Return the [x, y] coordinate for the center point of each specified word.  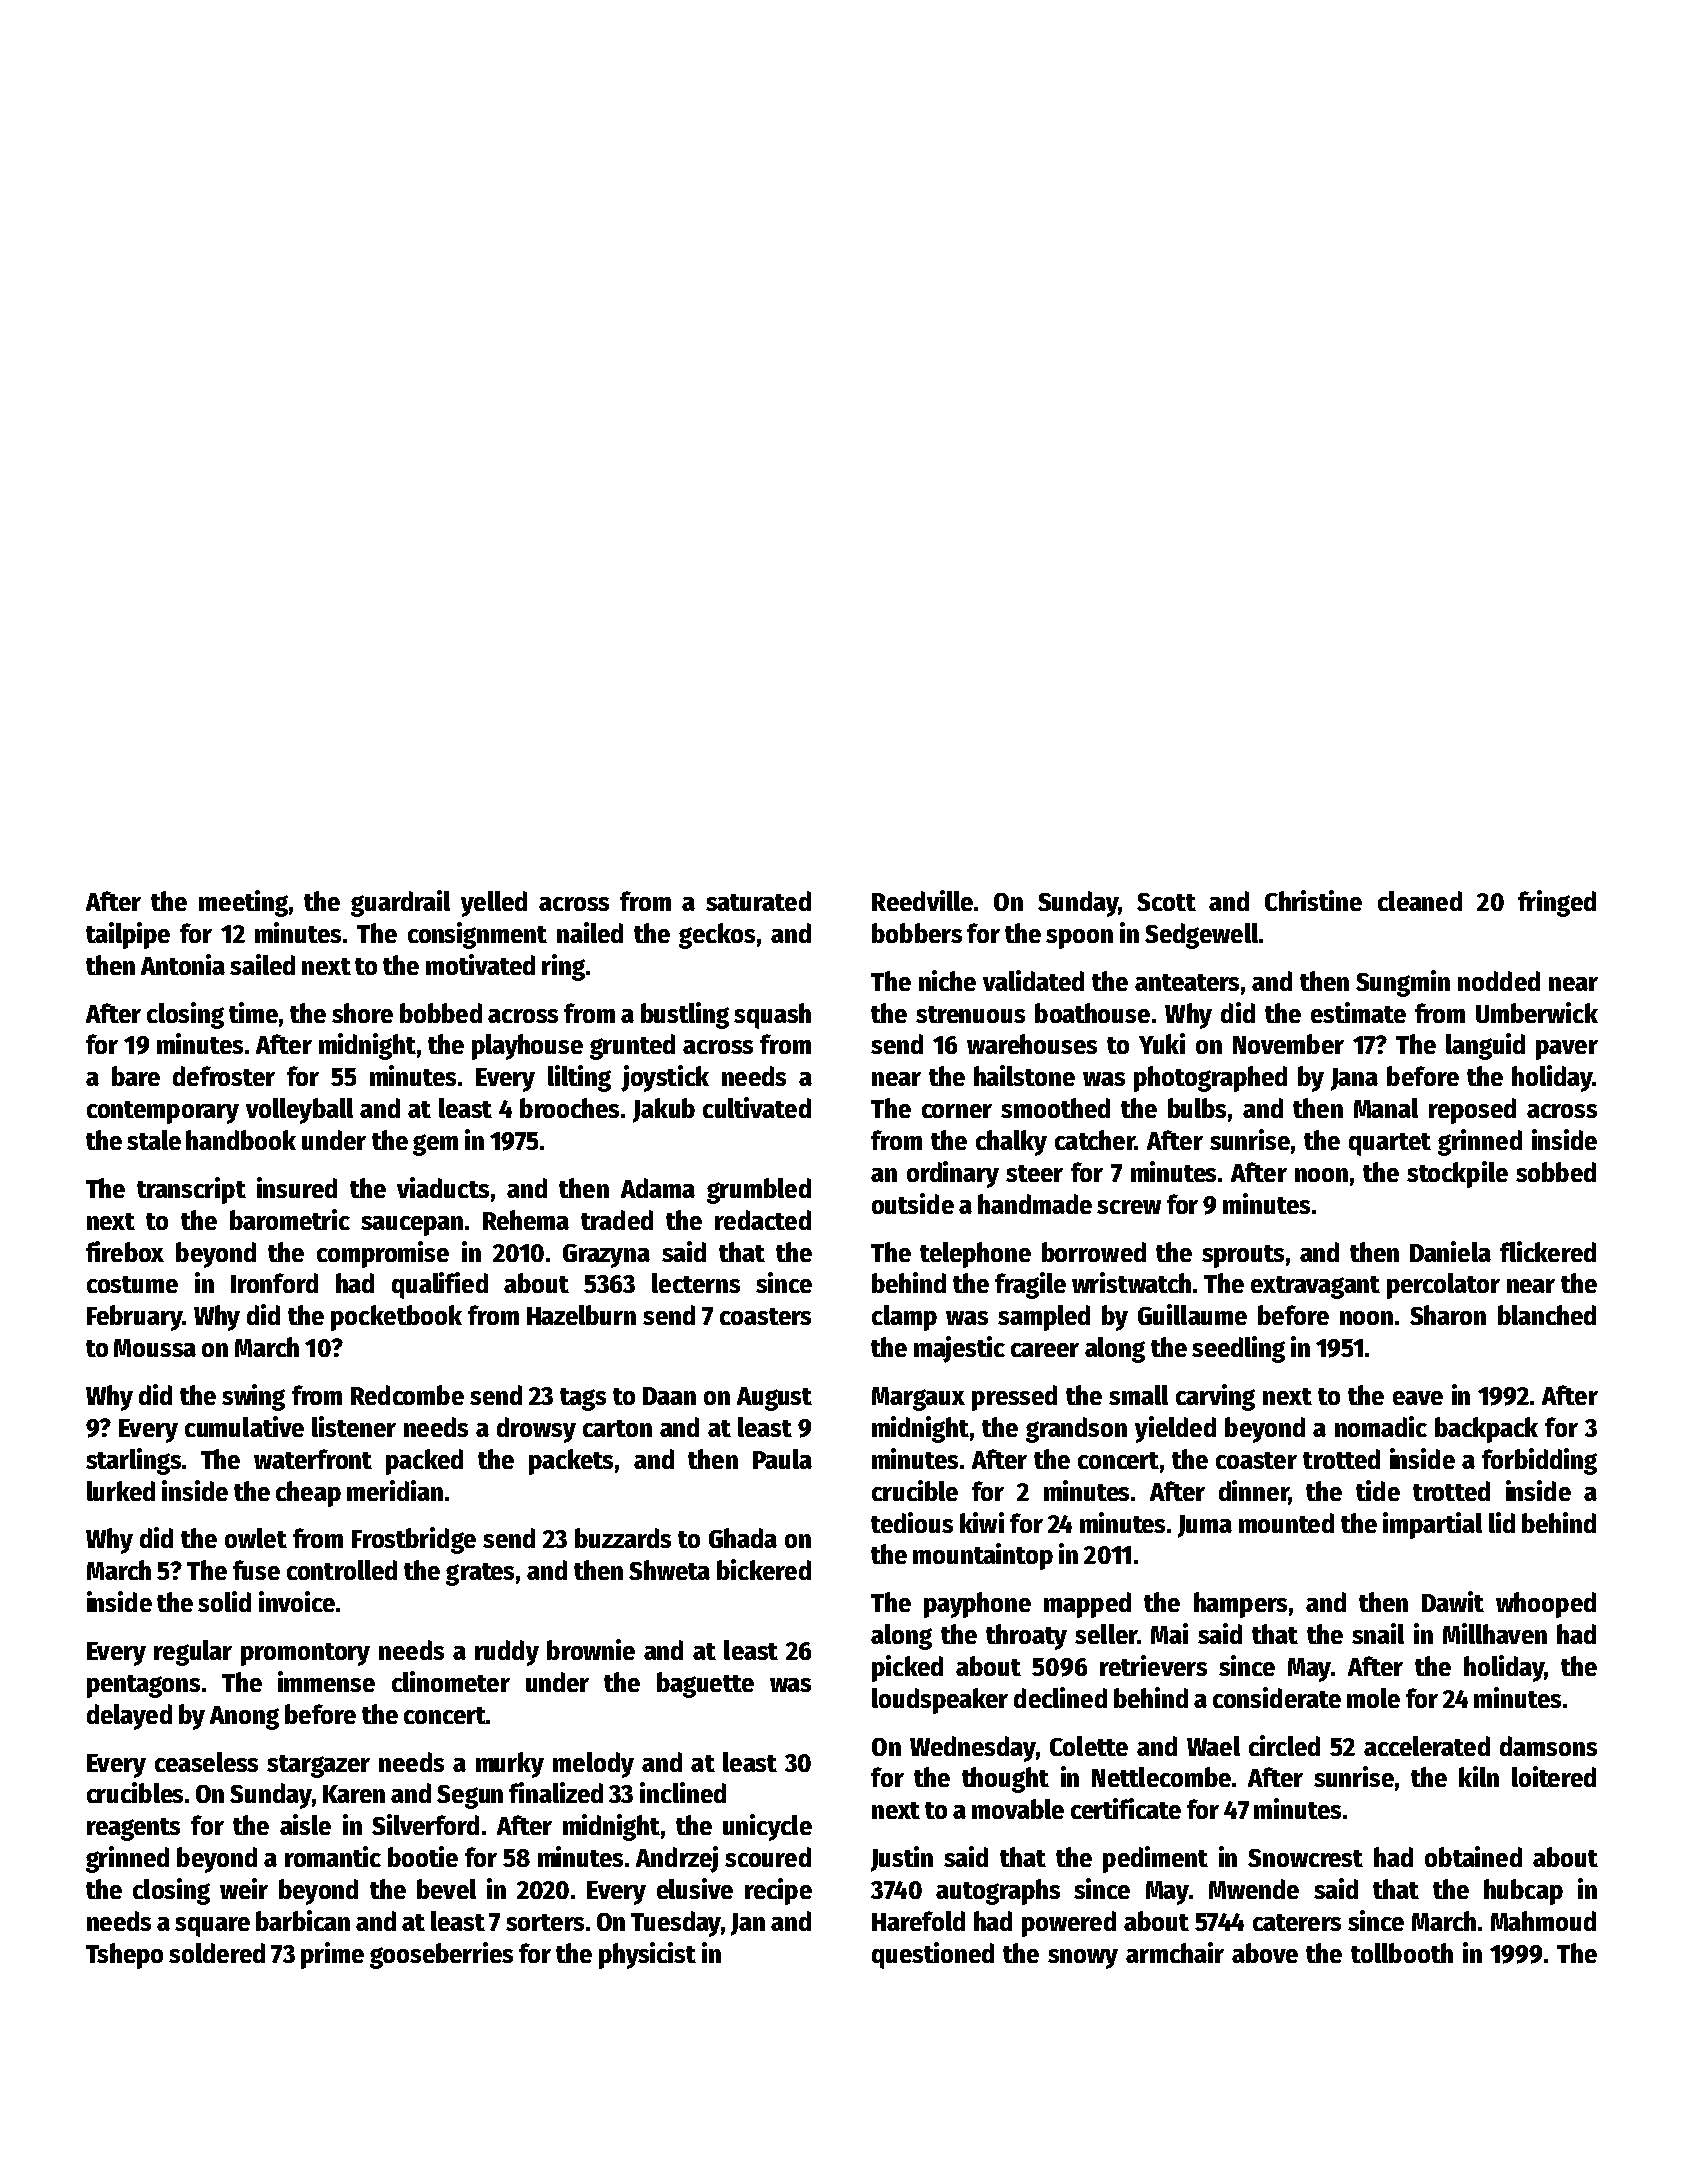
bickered [764, 1569]
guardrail [400, 903]
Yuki [1162, 1043]
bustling [685, 1015]
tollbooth [1402, 1953]
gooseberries [441, 1955]
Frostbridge [414, 1540]
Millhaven [1495, 1633]
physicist [647, 1955]
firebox [125, 1251]
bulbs [1197, 1108]
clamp [904, 1318]
